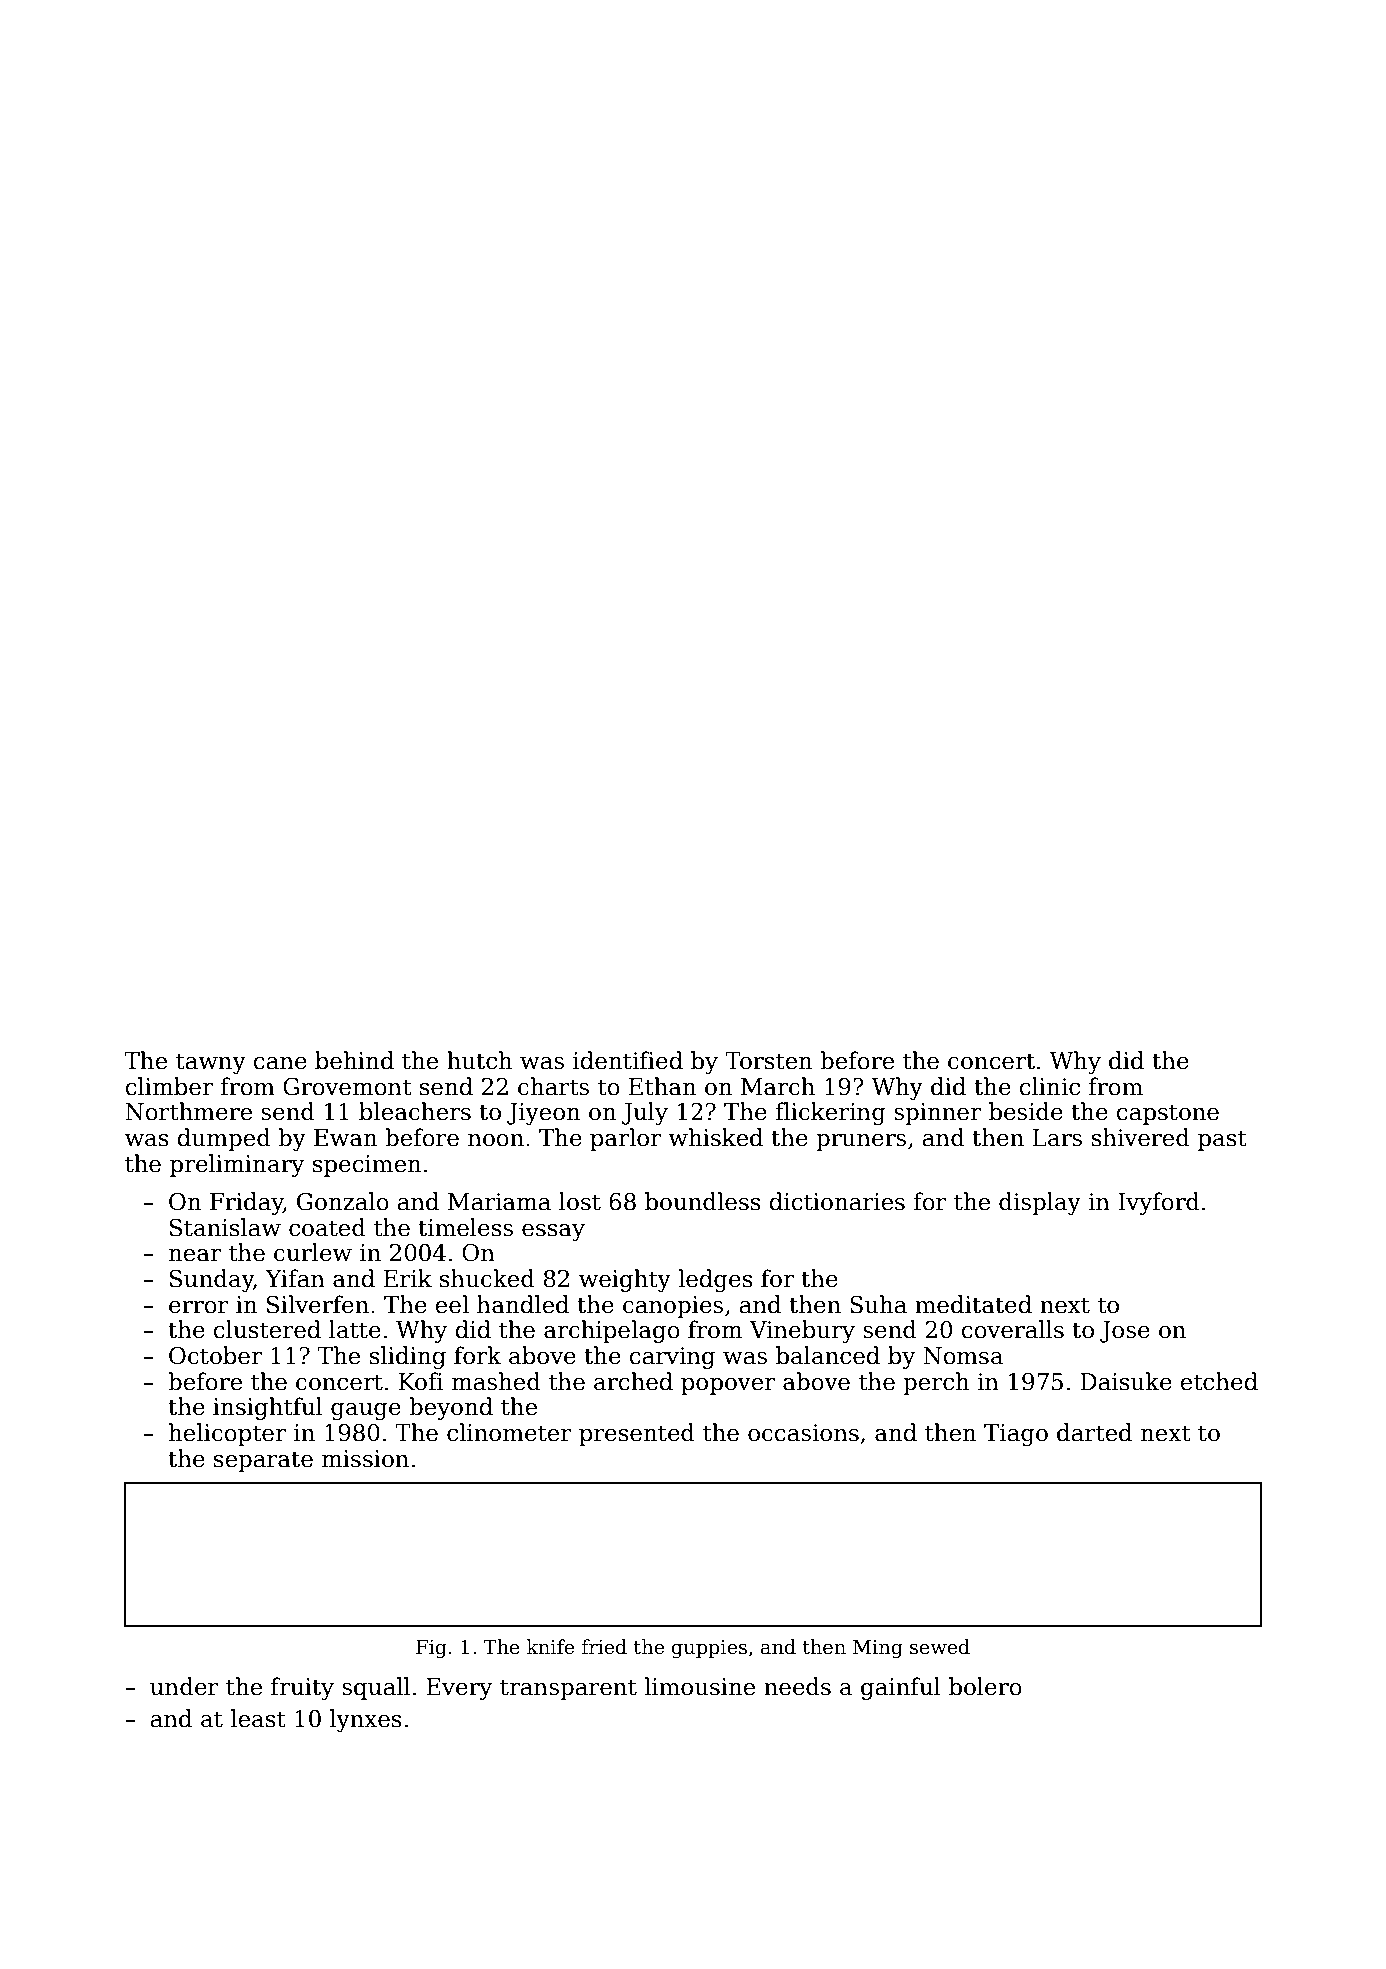 The width and height of the image is (1386, 1969). What do you see at coordinates (985, 1686) in the image?
I see `bolero` at bounding box center [985, 1686].
